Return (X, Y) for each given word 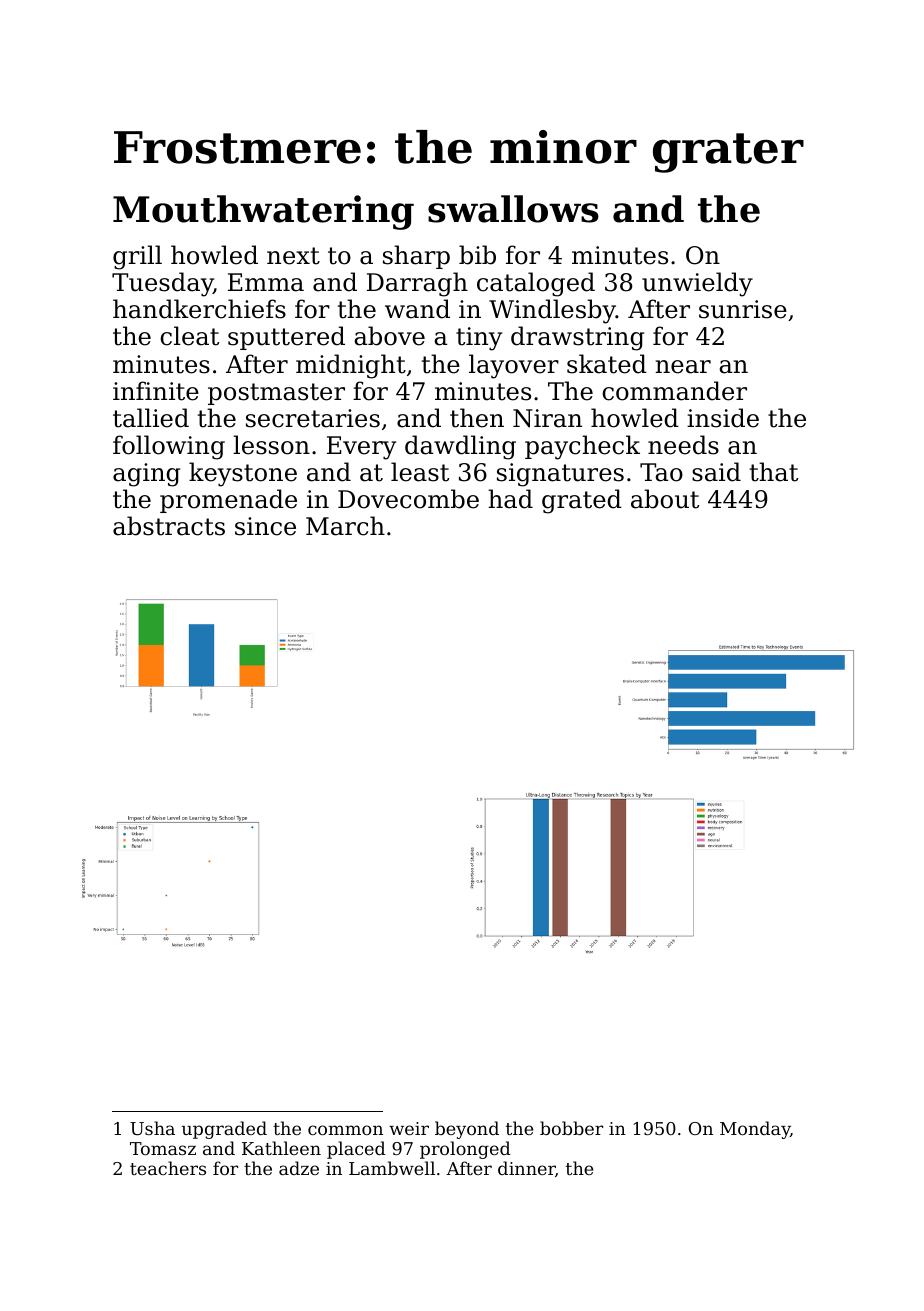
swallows (513, 209)
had (510, 499)
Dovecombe (408, 499)
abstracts (169, 526)
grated (582, 501)
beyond (467, 1130)
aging (146, 475)
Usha (152, 1128)
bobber (571, 1128)
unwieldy (697, 284)
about (665, 499)
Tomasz (163, 1148)
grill (137, 257)
